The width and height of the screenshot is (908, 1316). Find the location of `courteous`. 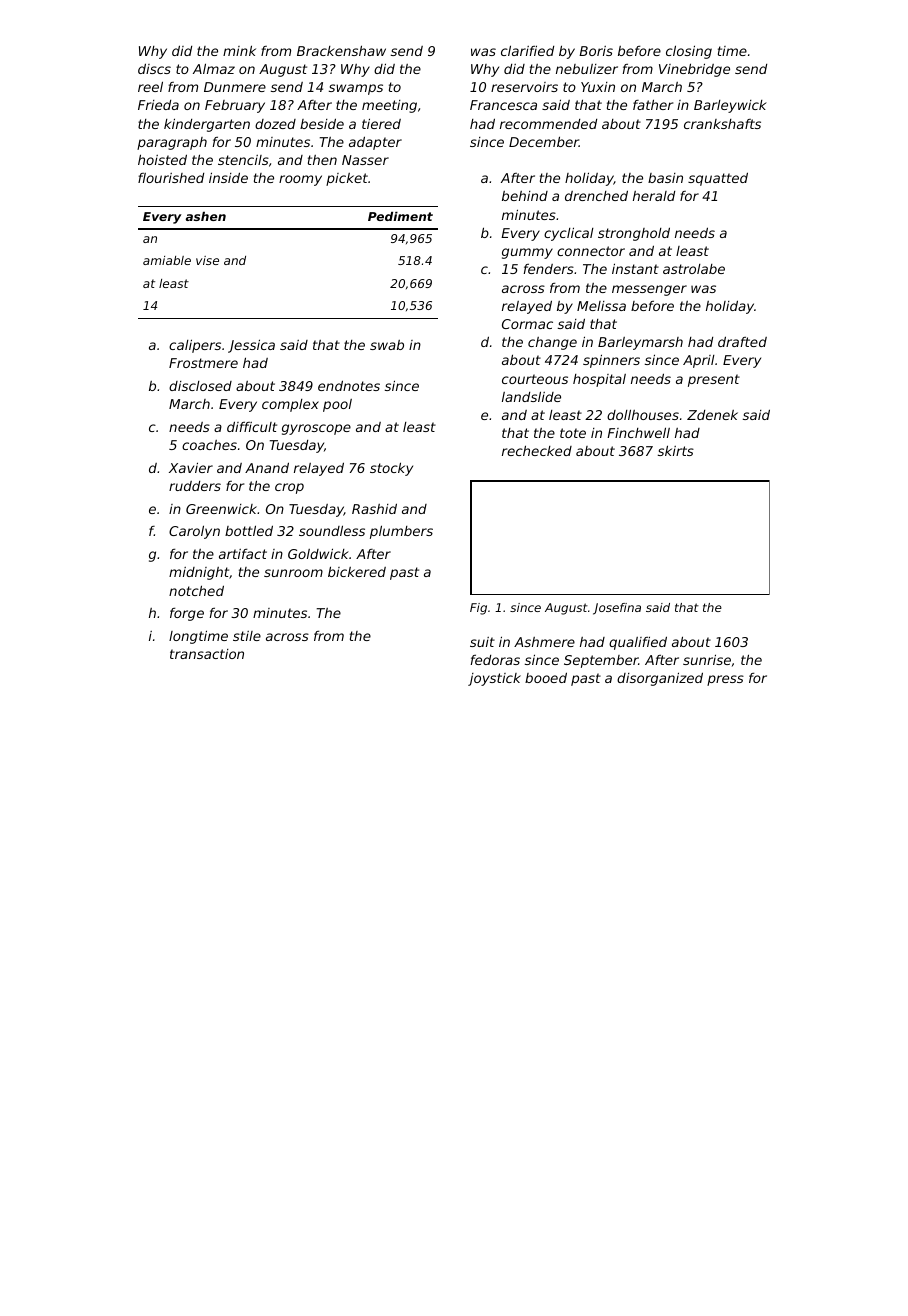

courteous is located at coordinates (535, 379).
